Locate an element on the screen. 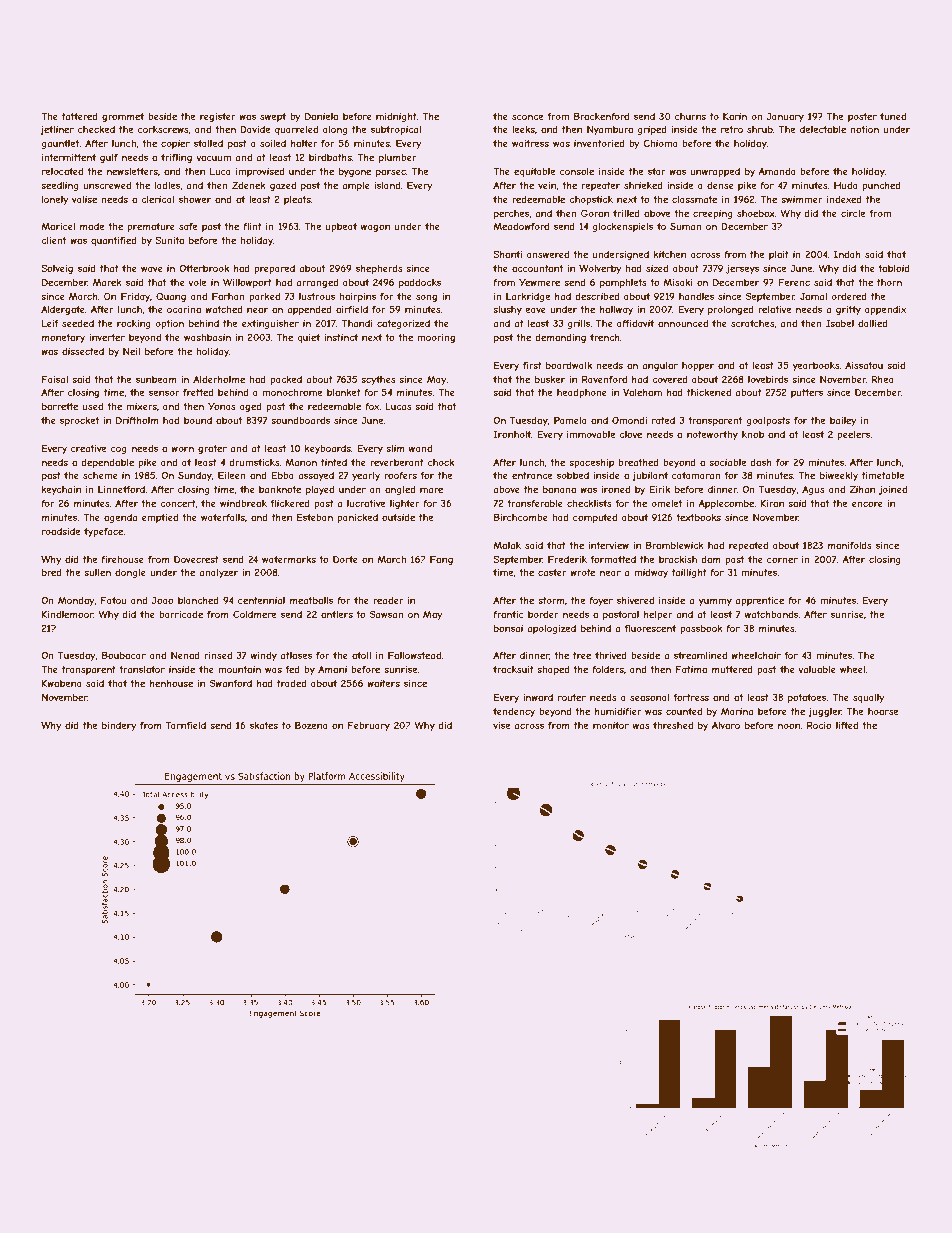 This screenshot has width=952, height=1233. skates is located at coordinates (264, 725).
